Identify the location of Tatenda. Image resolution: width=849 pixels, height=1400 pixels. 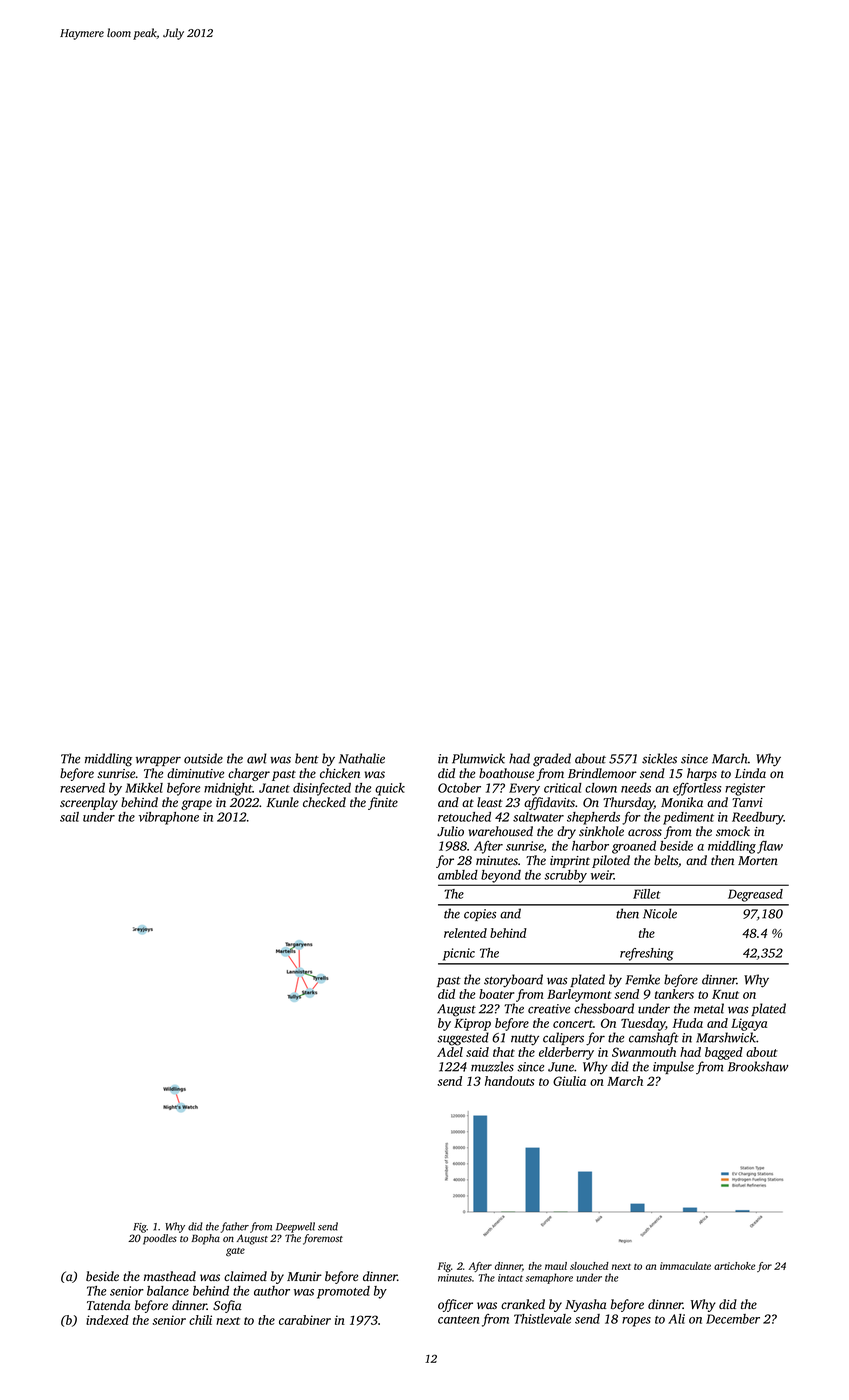
(109, 1305).
